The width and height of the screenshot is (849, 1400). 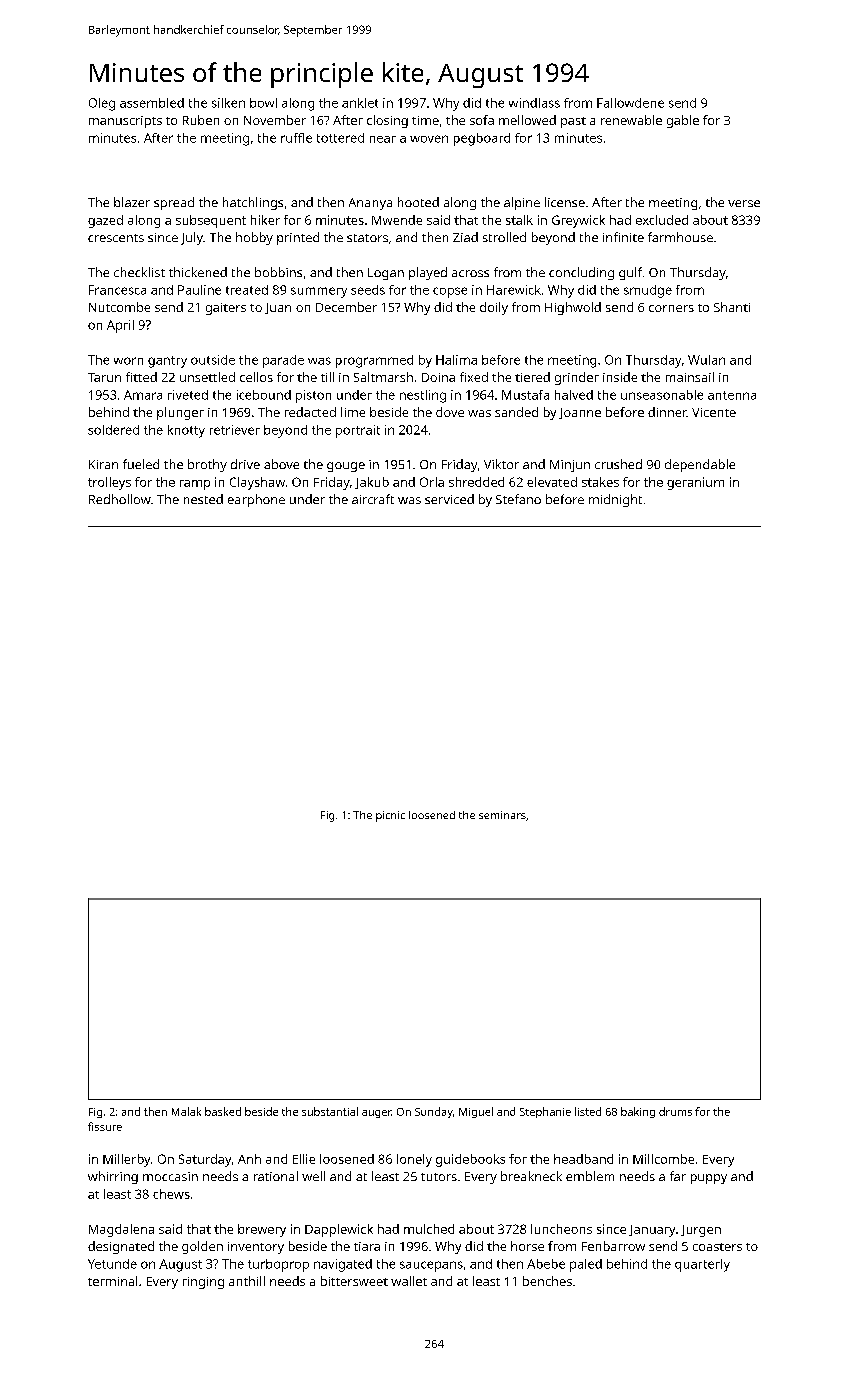 I want to click on gantry, so click(x=167, y=362).
